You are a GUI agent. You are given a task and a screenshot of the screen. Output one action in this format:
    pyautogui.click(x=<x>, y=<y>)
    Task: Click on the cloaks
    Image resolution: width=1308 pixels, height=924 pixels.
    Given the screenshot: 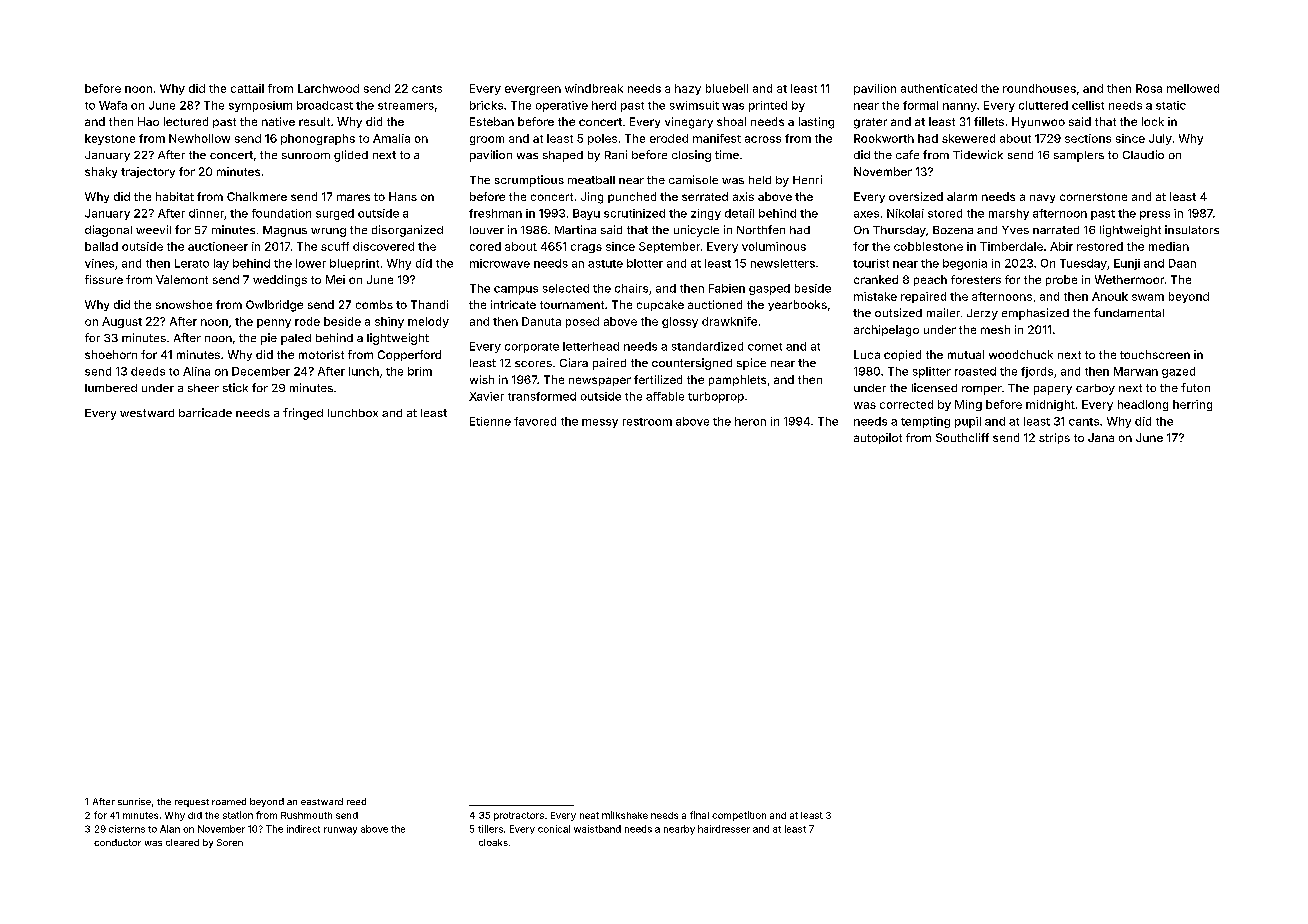 What is the action you would take?
    pyautogui.click(x=493, y=842)
